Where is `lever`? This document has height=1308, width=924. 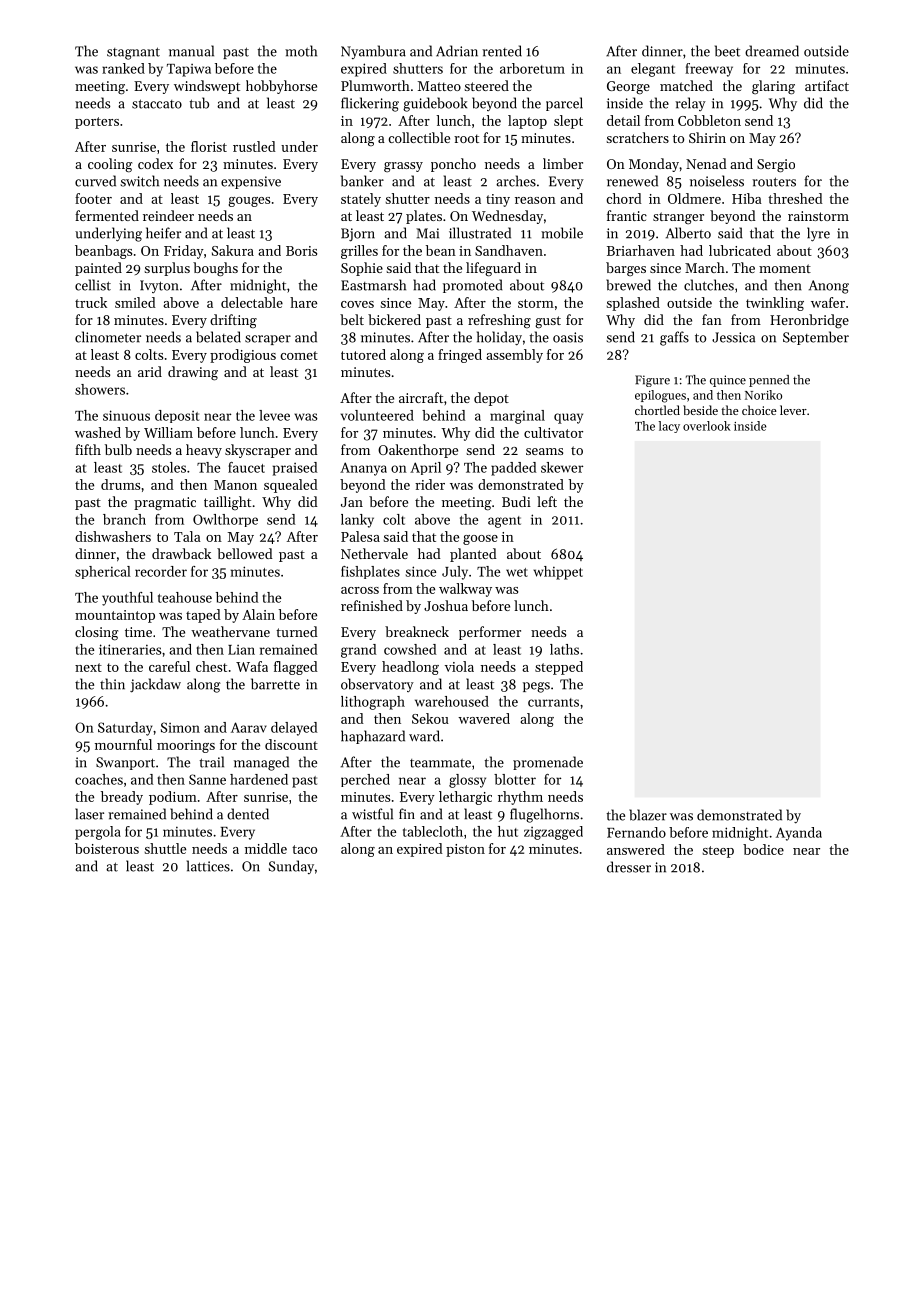 lever is located at coordinates (793, 410).
